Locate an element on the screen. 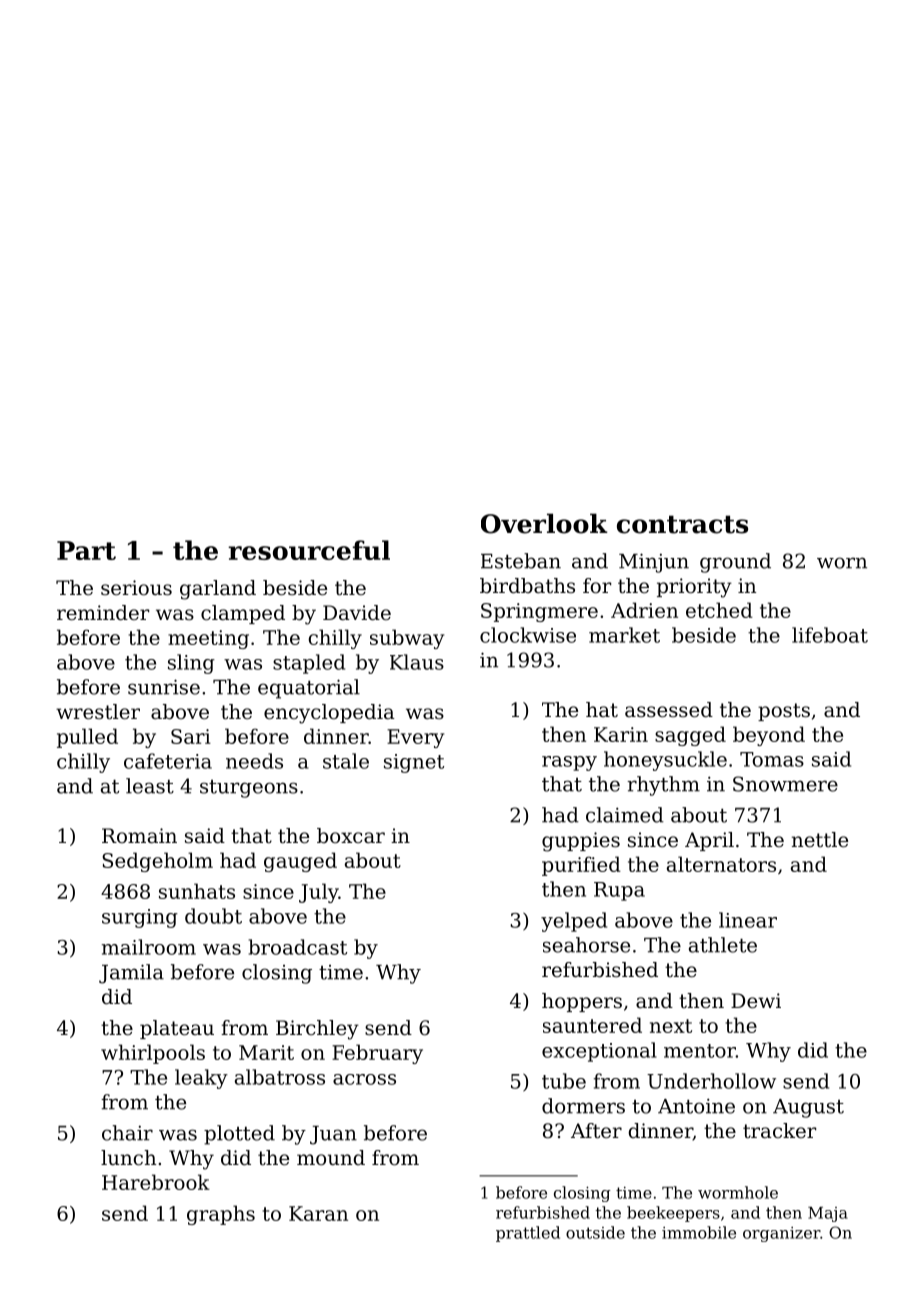 The height and width of the screenshot is (1311, 924). Part is located at coordinates (86, 550).
